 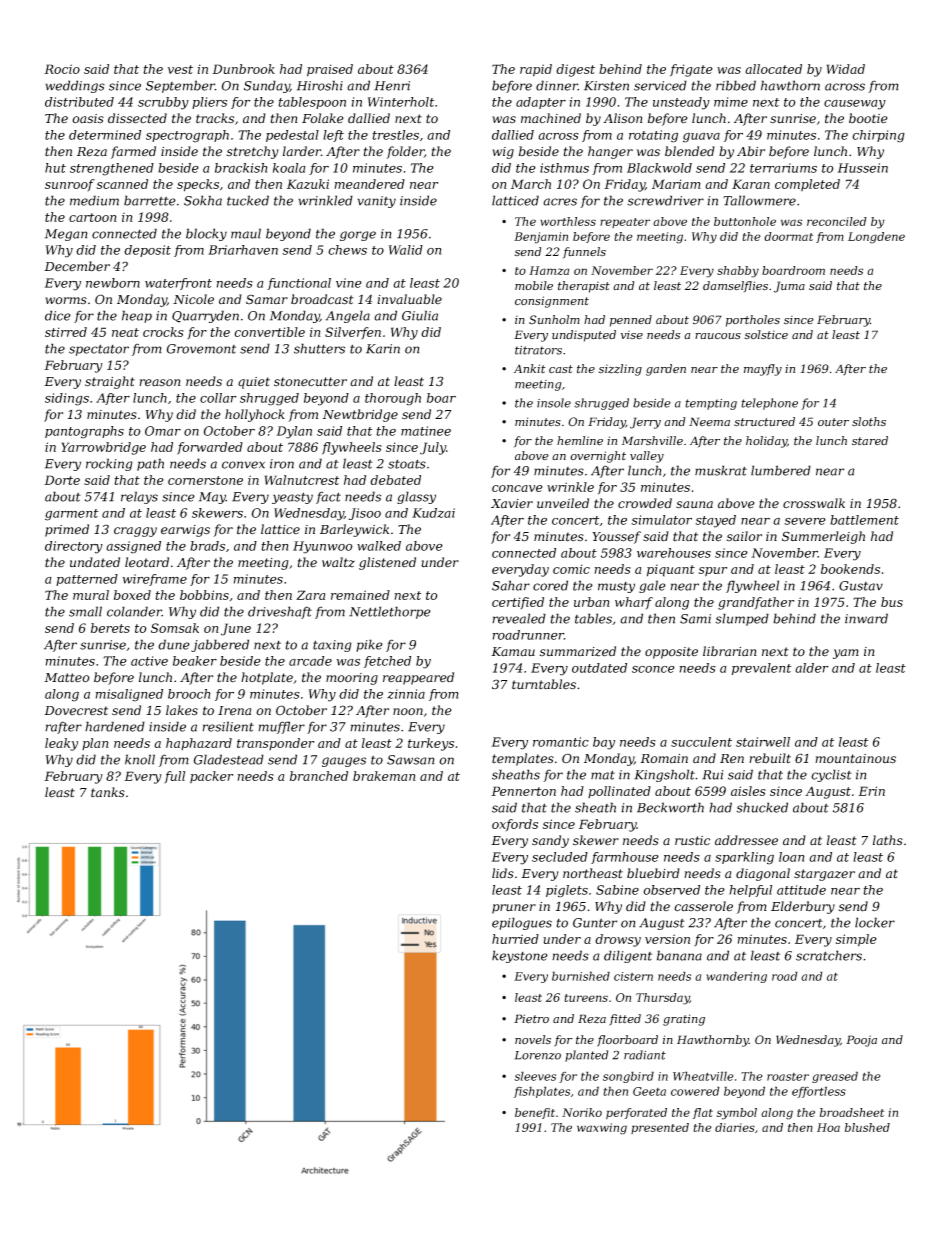 I want to click on Widad, so click(x=846, y=69).
